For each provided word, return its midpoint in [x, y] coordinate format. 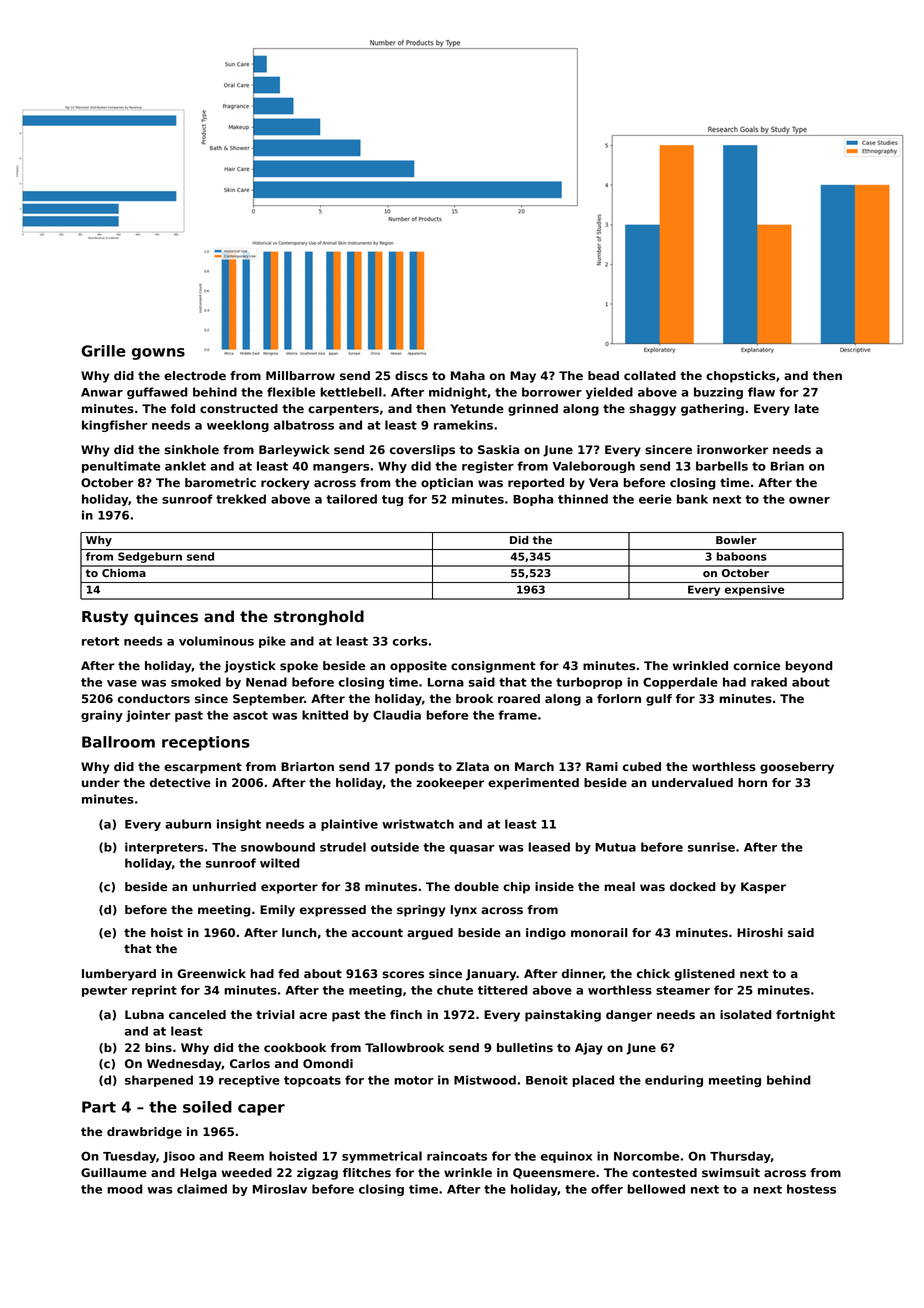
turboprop [589, 683]
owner [809, 500]
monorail [599, 932]
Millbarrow [300, 375]
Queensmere [554, 1173]
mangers [341, 468]
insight [239, 825]
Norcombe [646, 1156]
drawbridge [144, 1133]
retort [100, 641]
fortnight [805, 1016]
